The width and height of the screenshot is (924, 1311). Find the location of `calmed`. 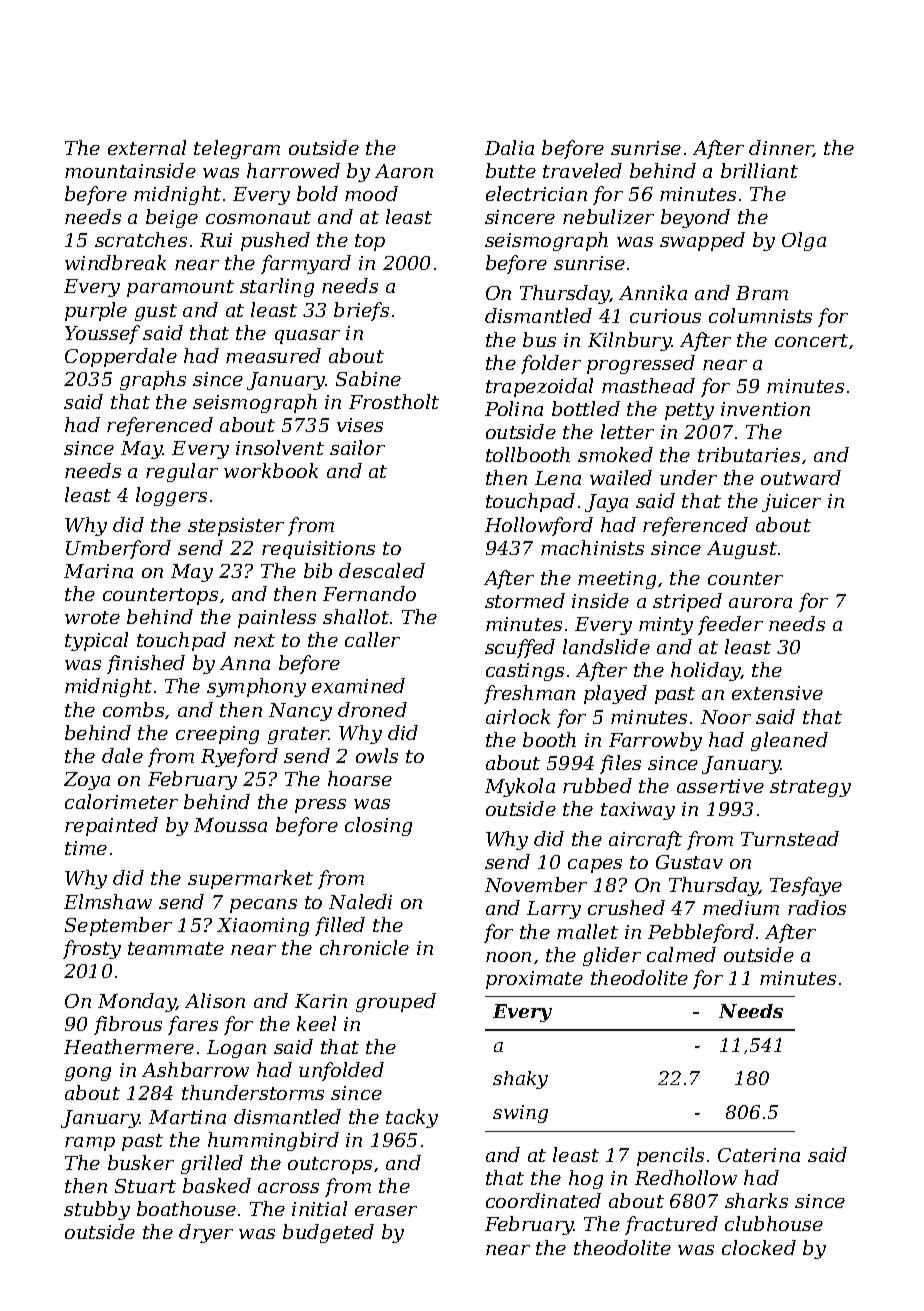

calmed is located at coordinates (681, 954).
